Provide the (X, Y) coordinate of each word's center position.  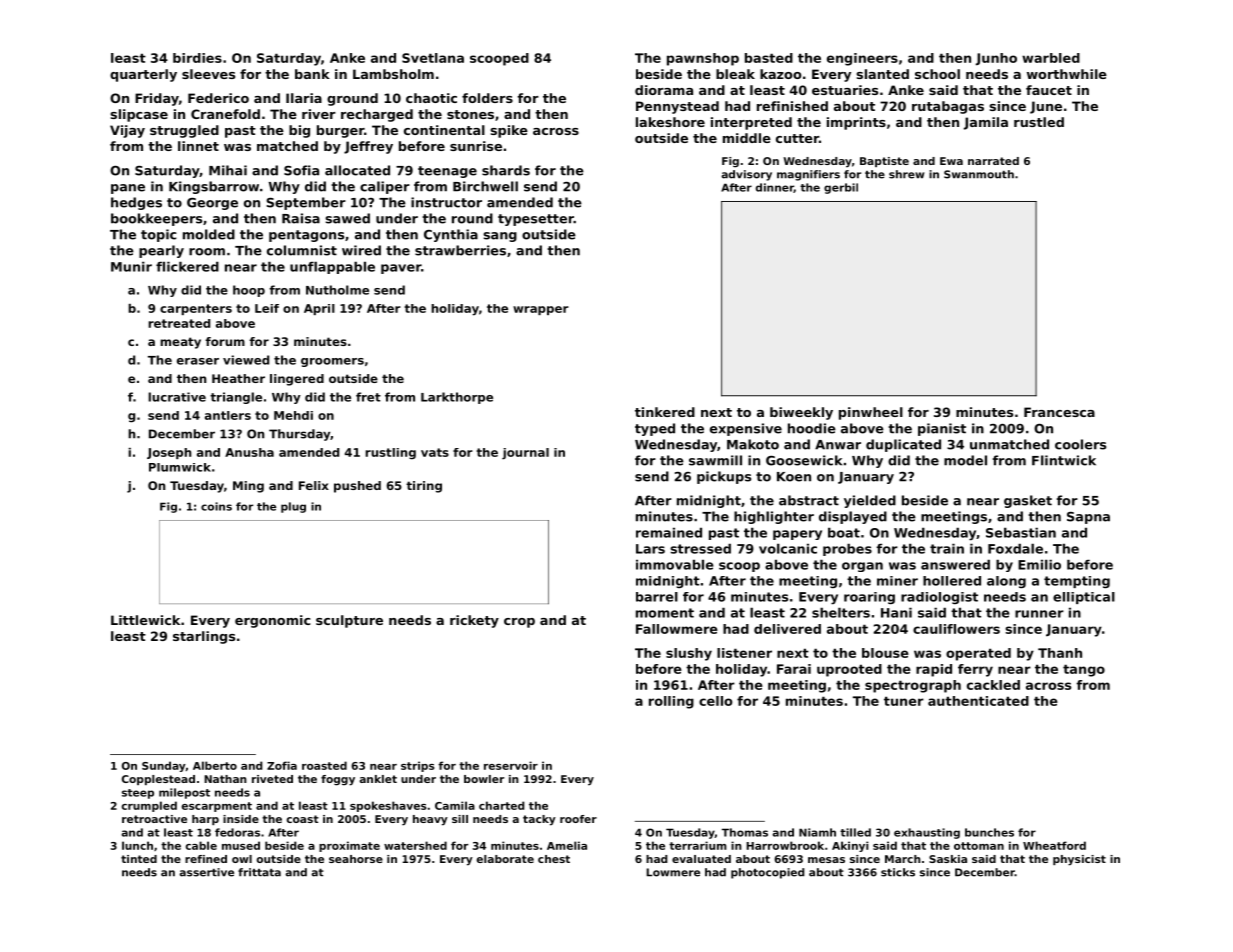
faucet (1049, 90)
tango (1084, 670)
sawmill (715, 460)
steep (138, 794)
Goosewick (804, 460)
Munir (131, 266)
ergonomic (272, 621)
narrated (993, 161)
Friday (157, 99)
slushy (689, 654)
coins (216, 506)
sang (500, 237)
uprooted (849, 670)
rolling (671, 702)
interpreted (751, 123)
